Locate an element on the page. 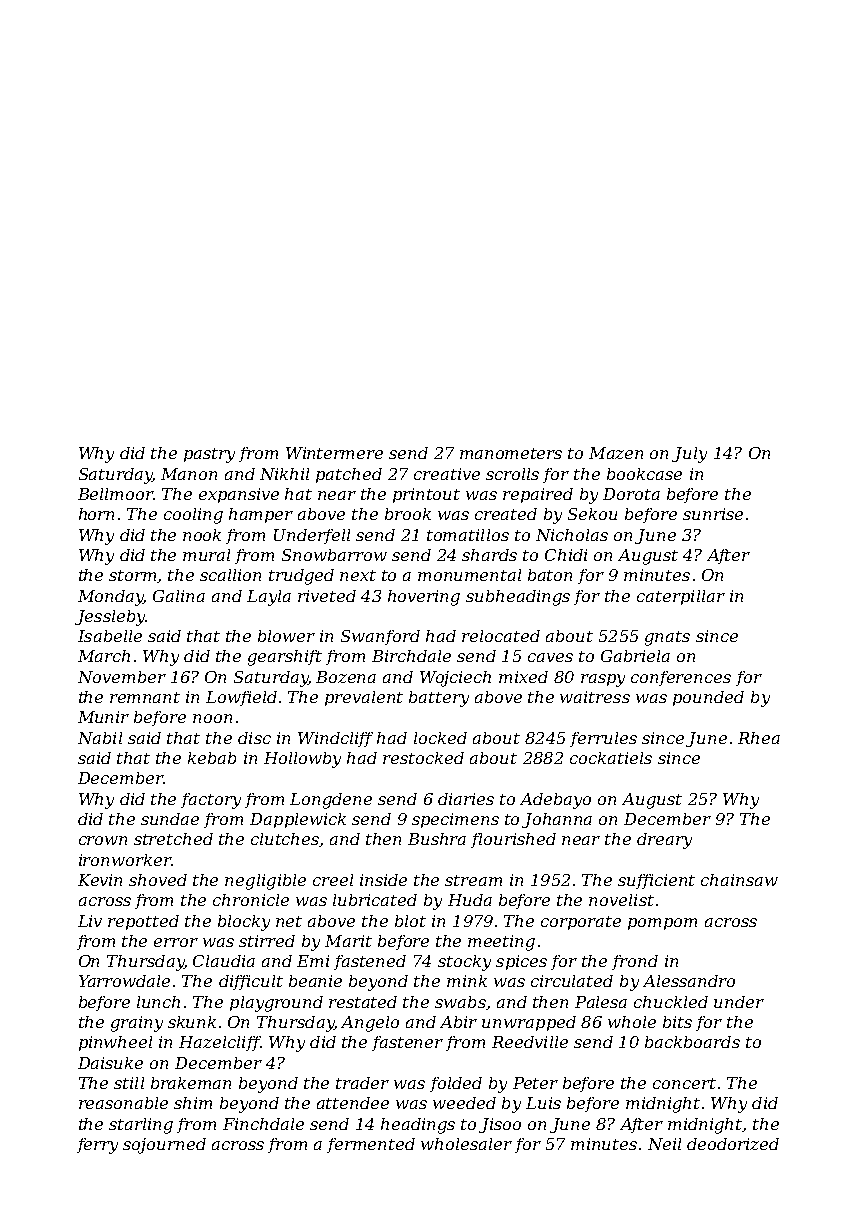 The image size is (859, 1219). manometers is located at coordinates (511, 453).
